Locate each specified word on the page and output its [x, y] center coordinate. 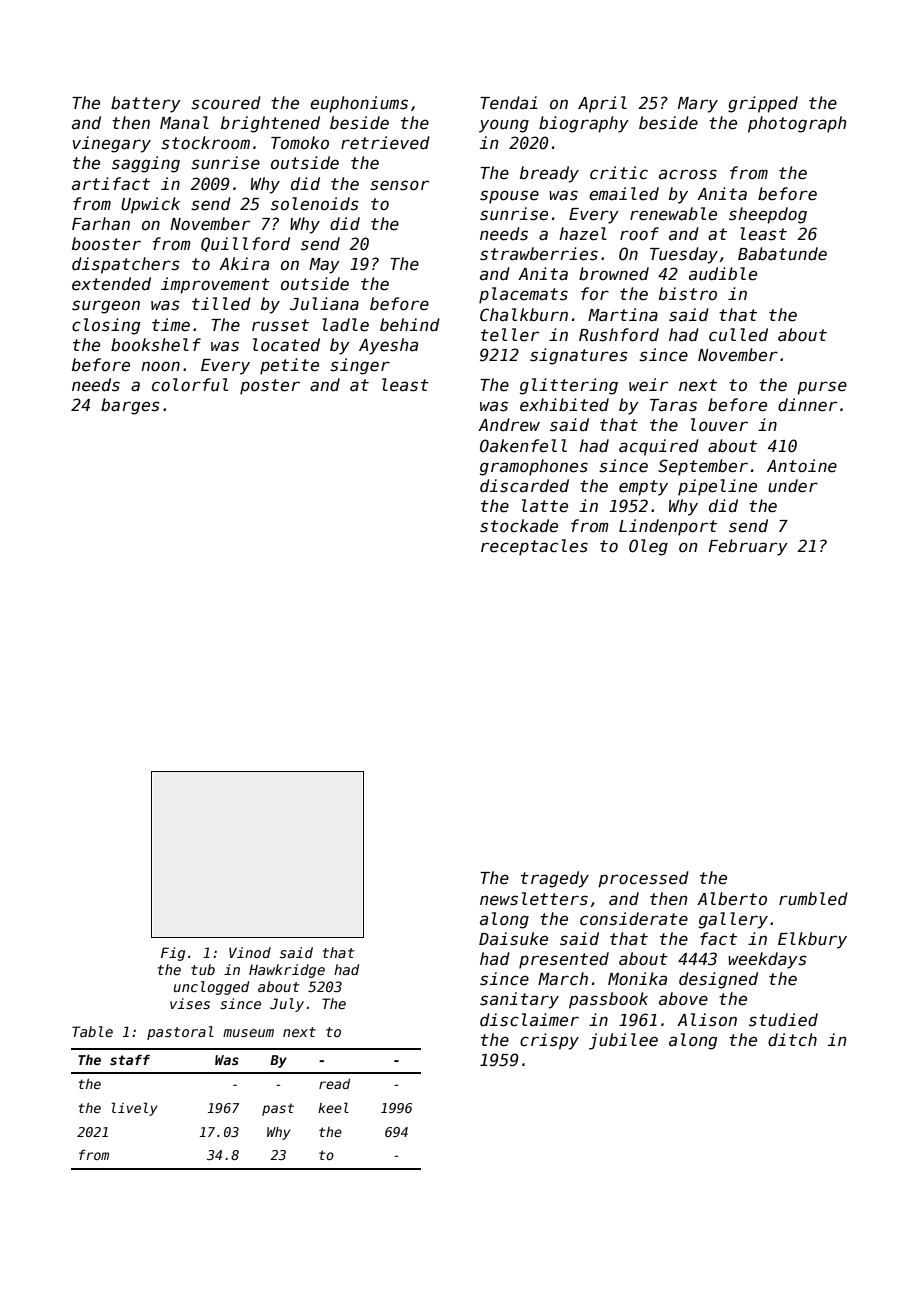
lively [135, 1109]
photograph [797, 124]
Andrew [509, 425]
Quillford [245, 244]
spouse [509, 197]
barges [130, 406]
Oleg [648, 547]
